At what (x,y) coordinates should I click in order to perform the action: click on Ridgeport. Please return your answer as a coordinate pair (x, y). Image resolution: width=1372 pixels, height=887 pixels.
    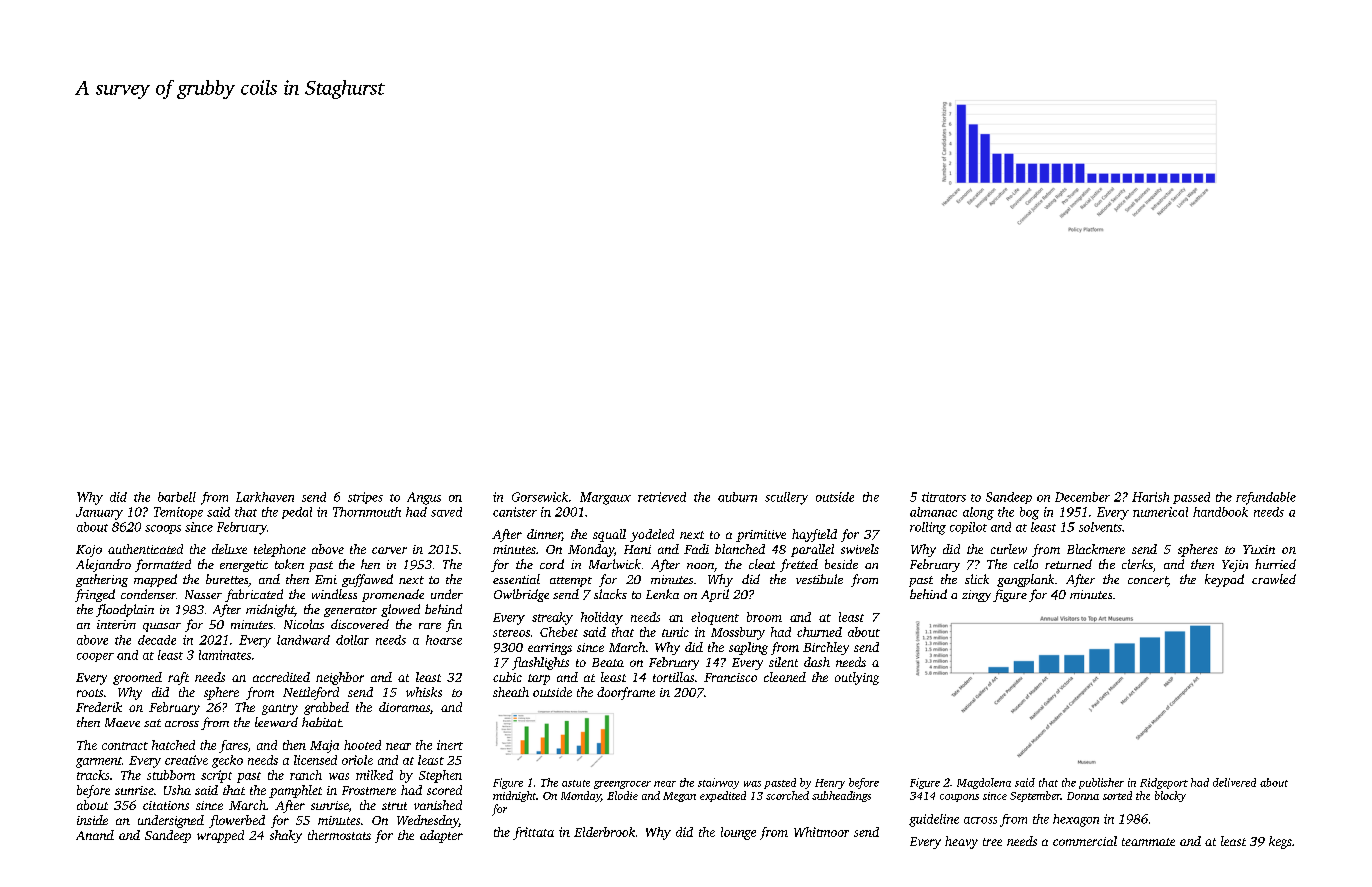
    Looking at the image, I should click on (1164, 783).
